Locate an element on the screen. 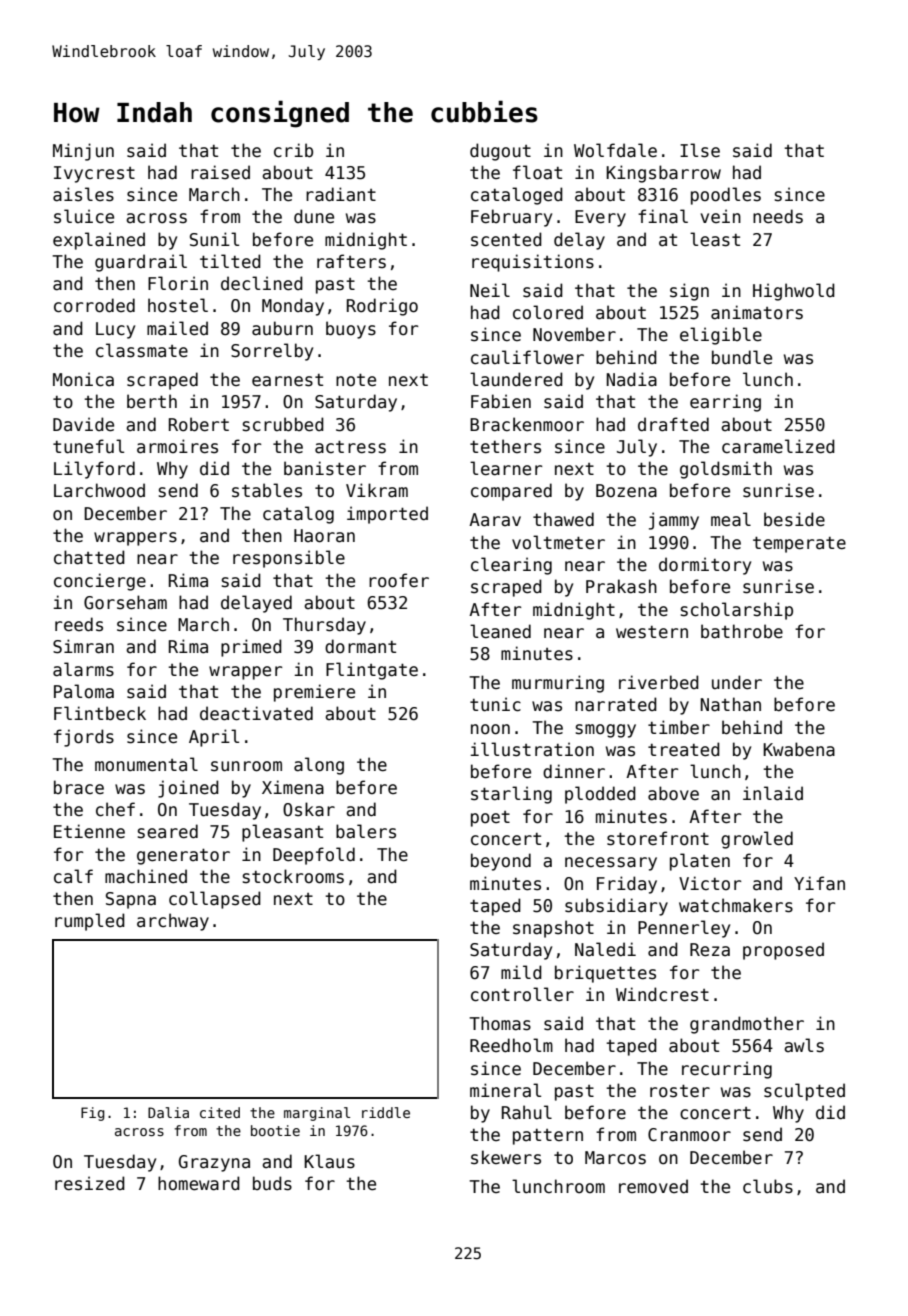 This screenshot has width=908, height=1316. Nathan is located at coordinates (731, 704).
